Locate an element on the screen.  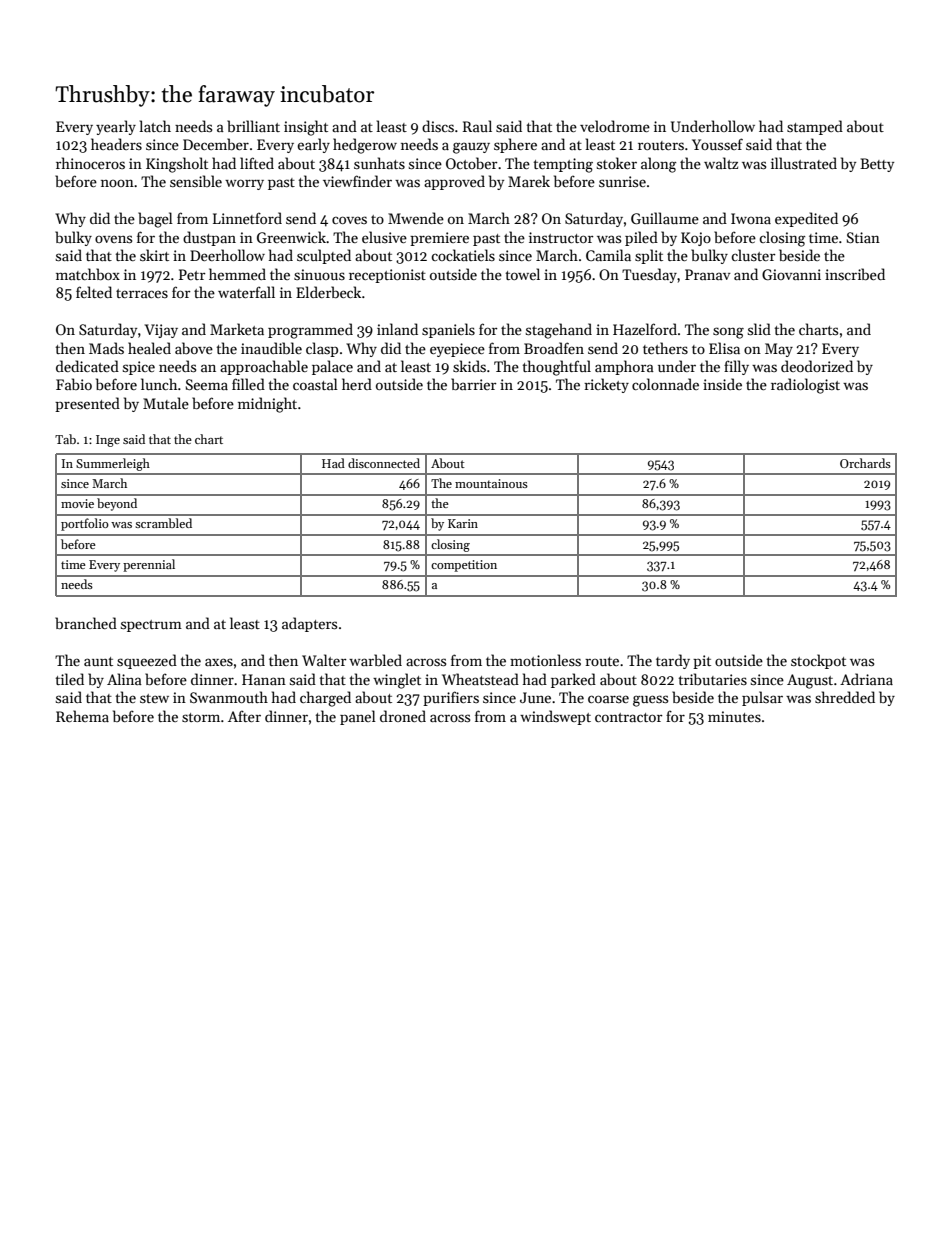
headers is located at coordinates (116, 144).
